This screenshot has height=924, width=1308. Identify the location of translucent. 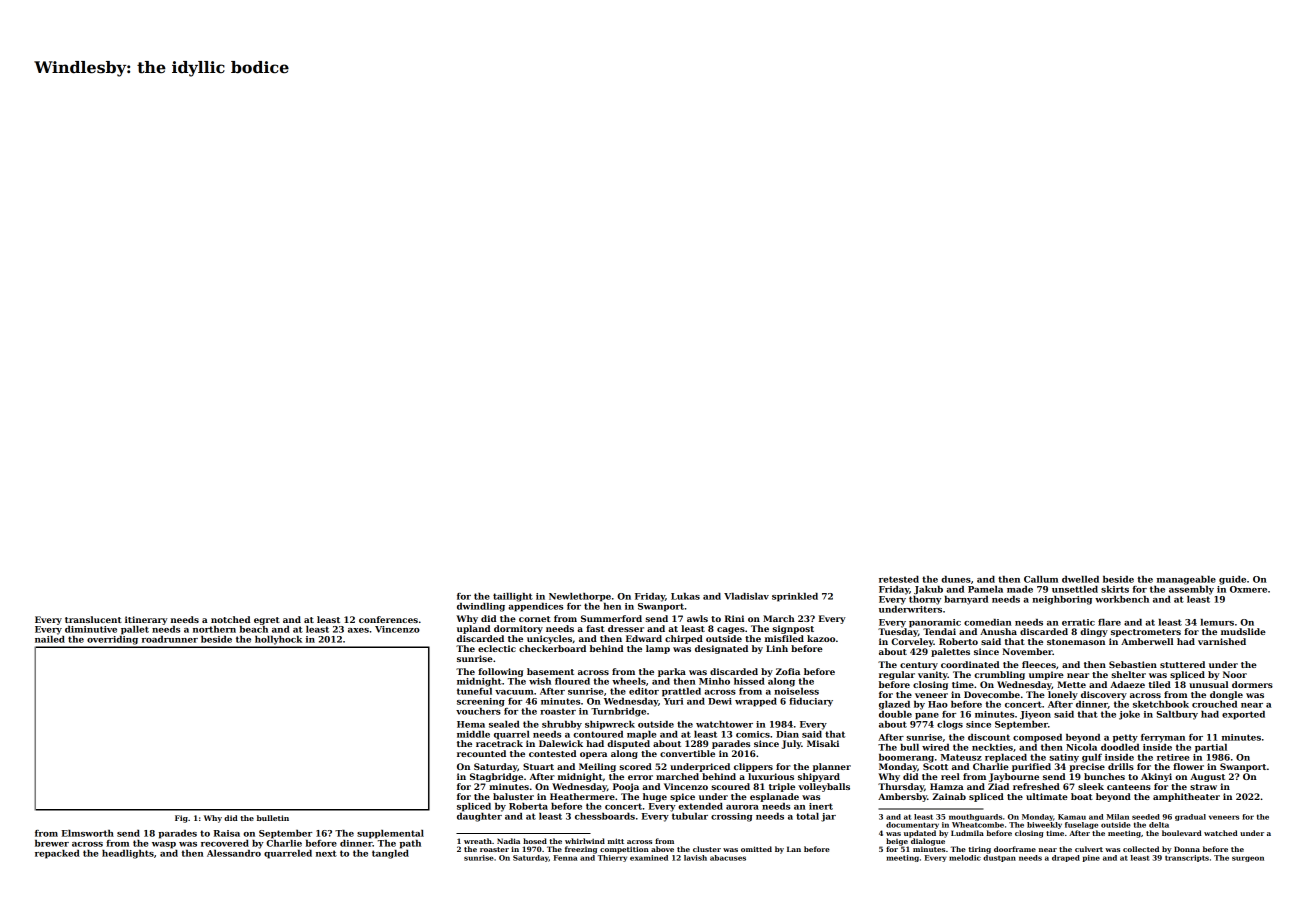
(93, 619).
